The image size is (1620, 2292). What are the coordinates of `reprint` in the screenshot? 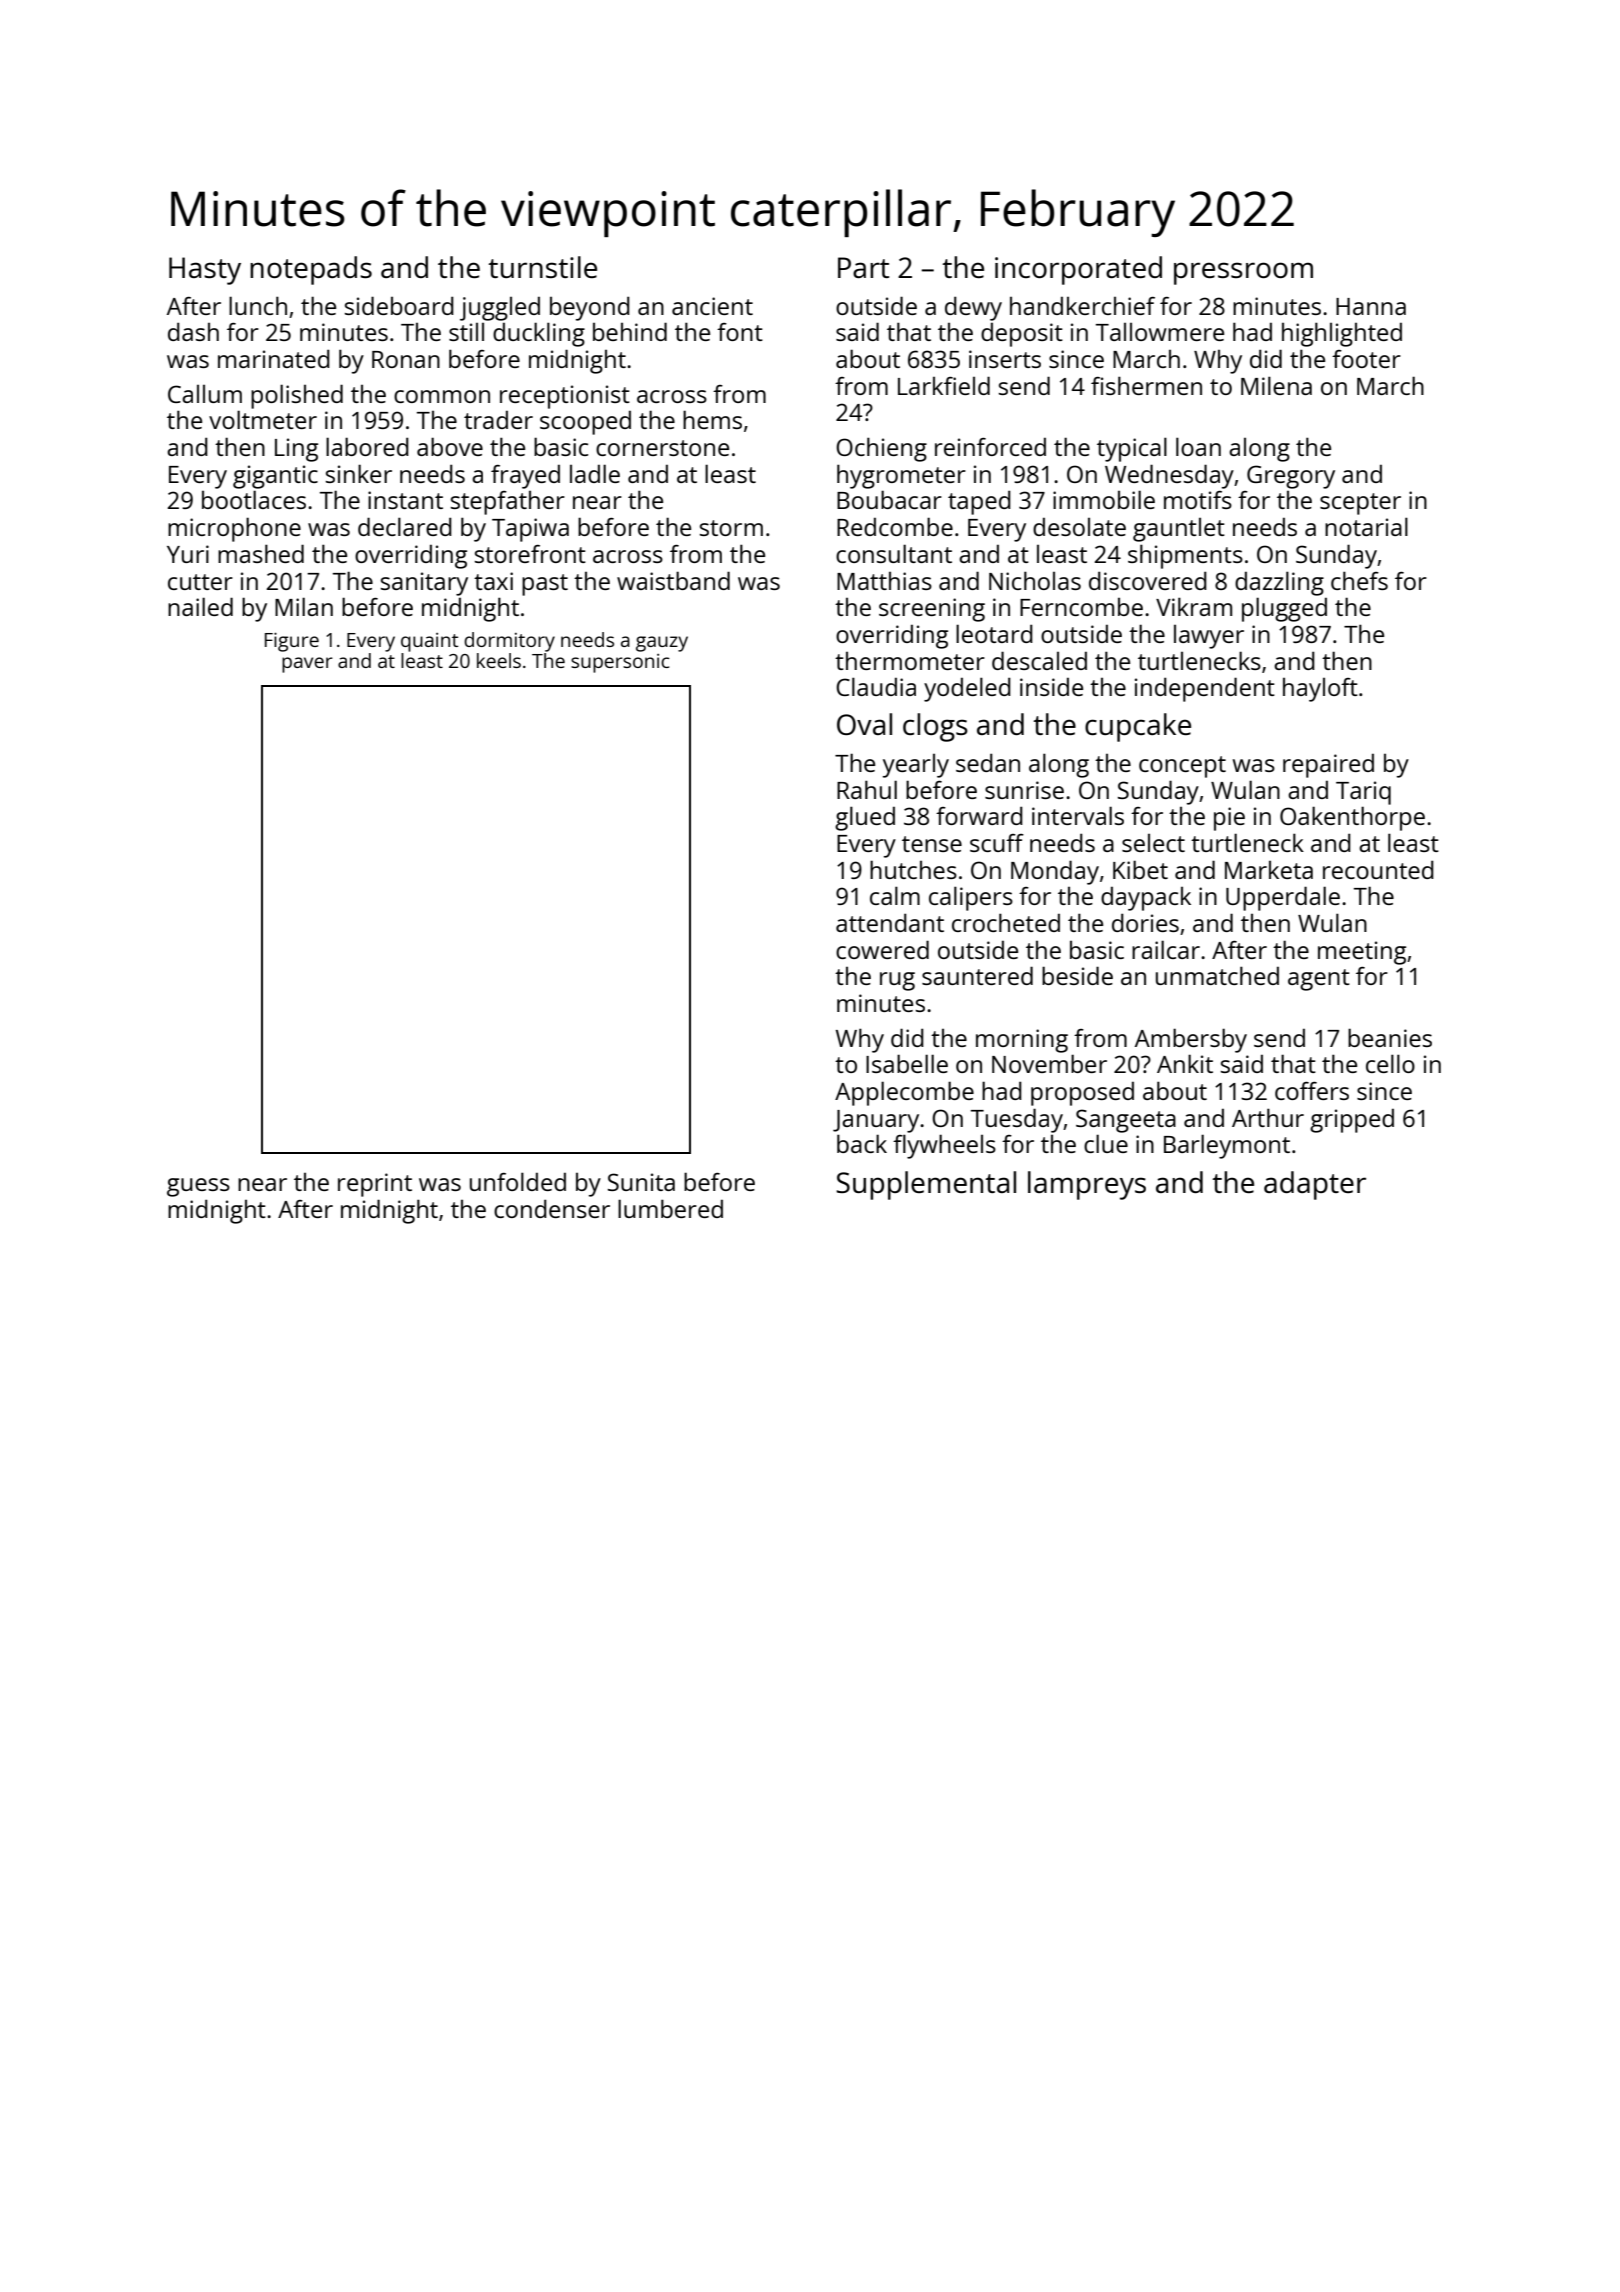 It's located at (375, 1185).
